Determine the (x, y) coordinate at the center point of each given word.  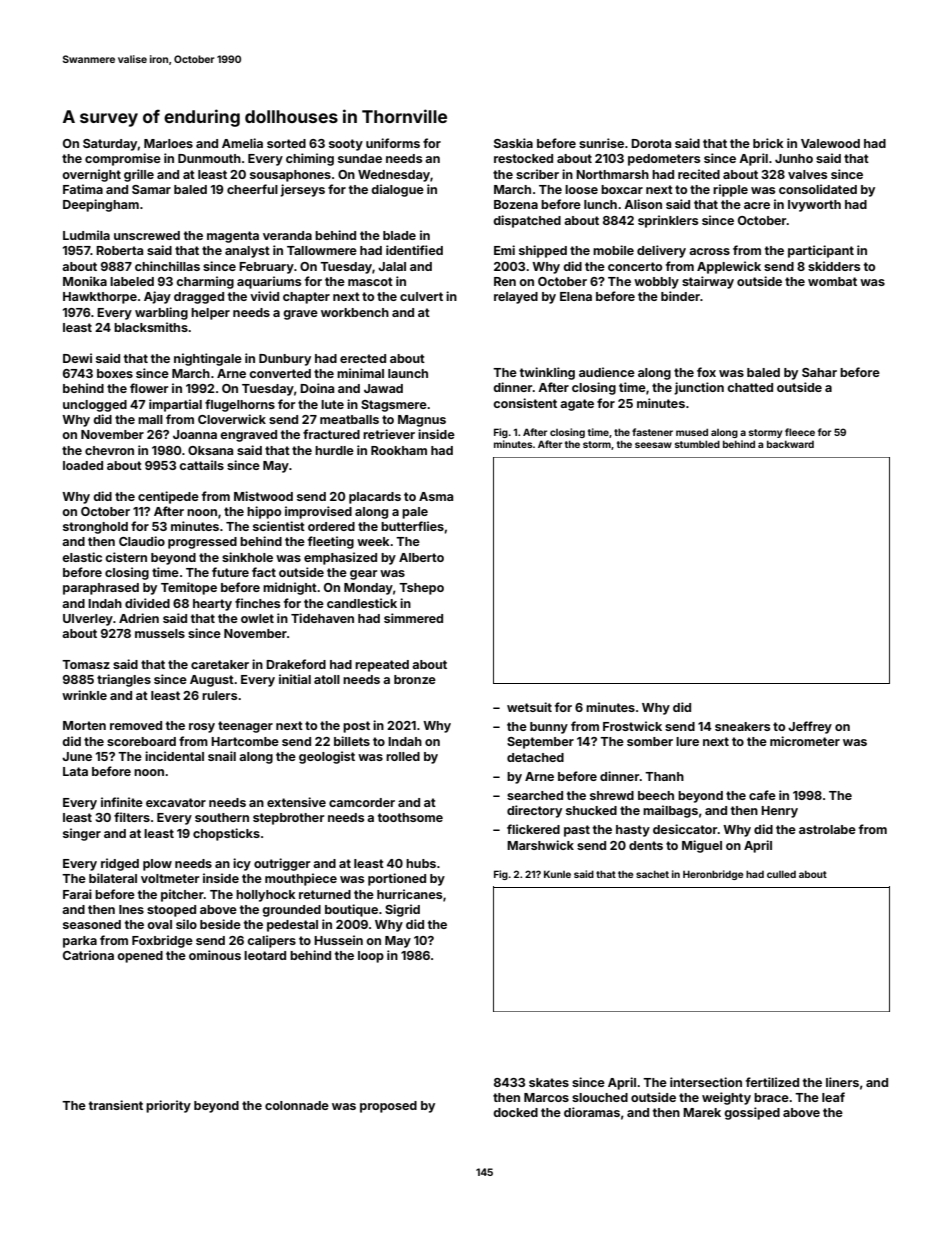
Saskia (513, 143)
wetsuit (529, 707)
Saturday (110, 145)
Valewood (830, 143)
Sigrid (402, 910)
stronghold (95, 528)
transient (116, 1105)
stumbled (697, 444)
